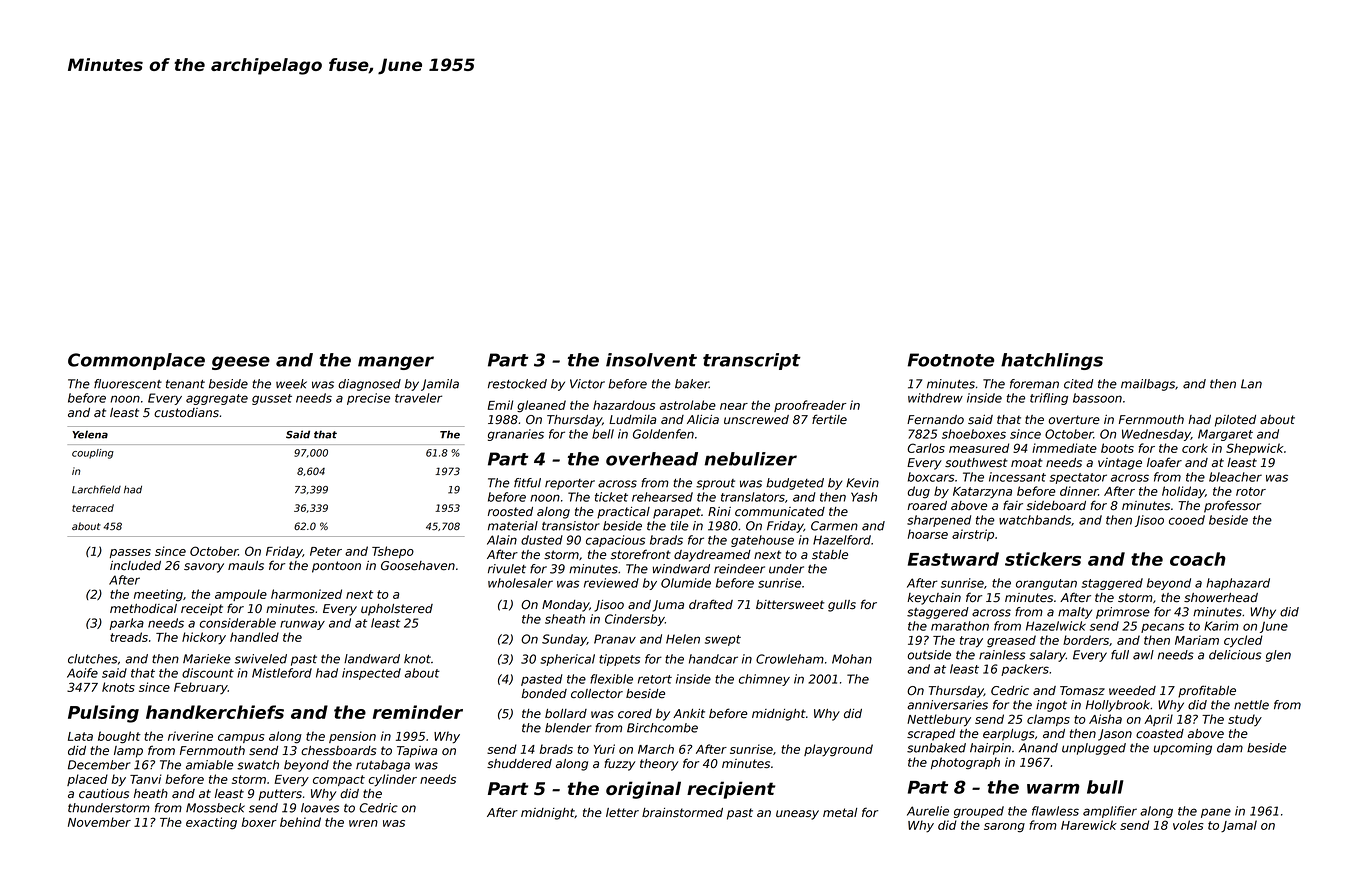 The width and height of the page is (1372, 887). I want to click on manger, so click(396, 363).
